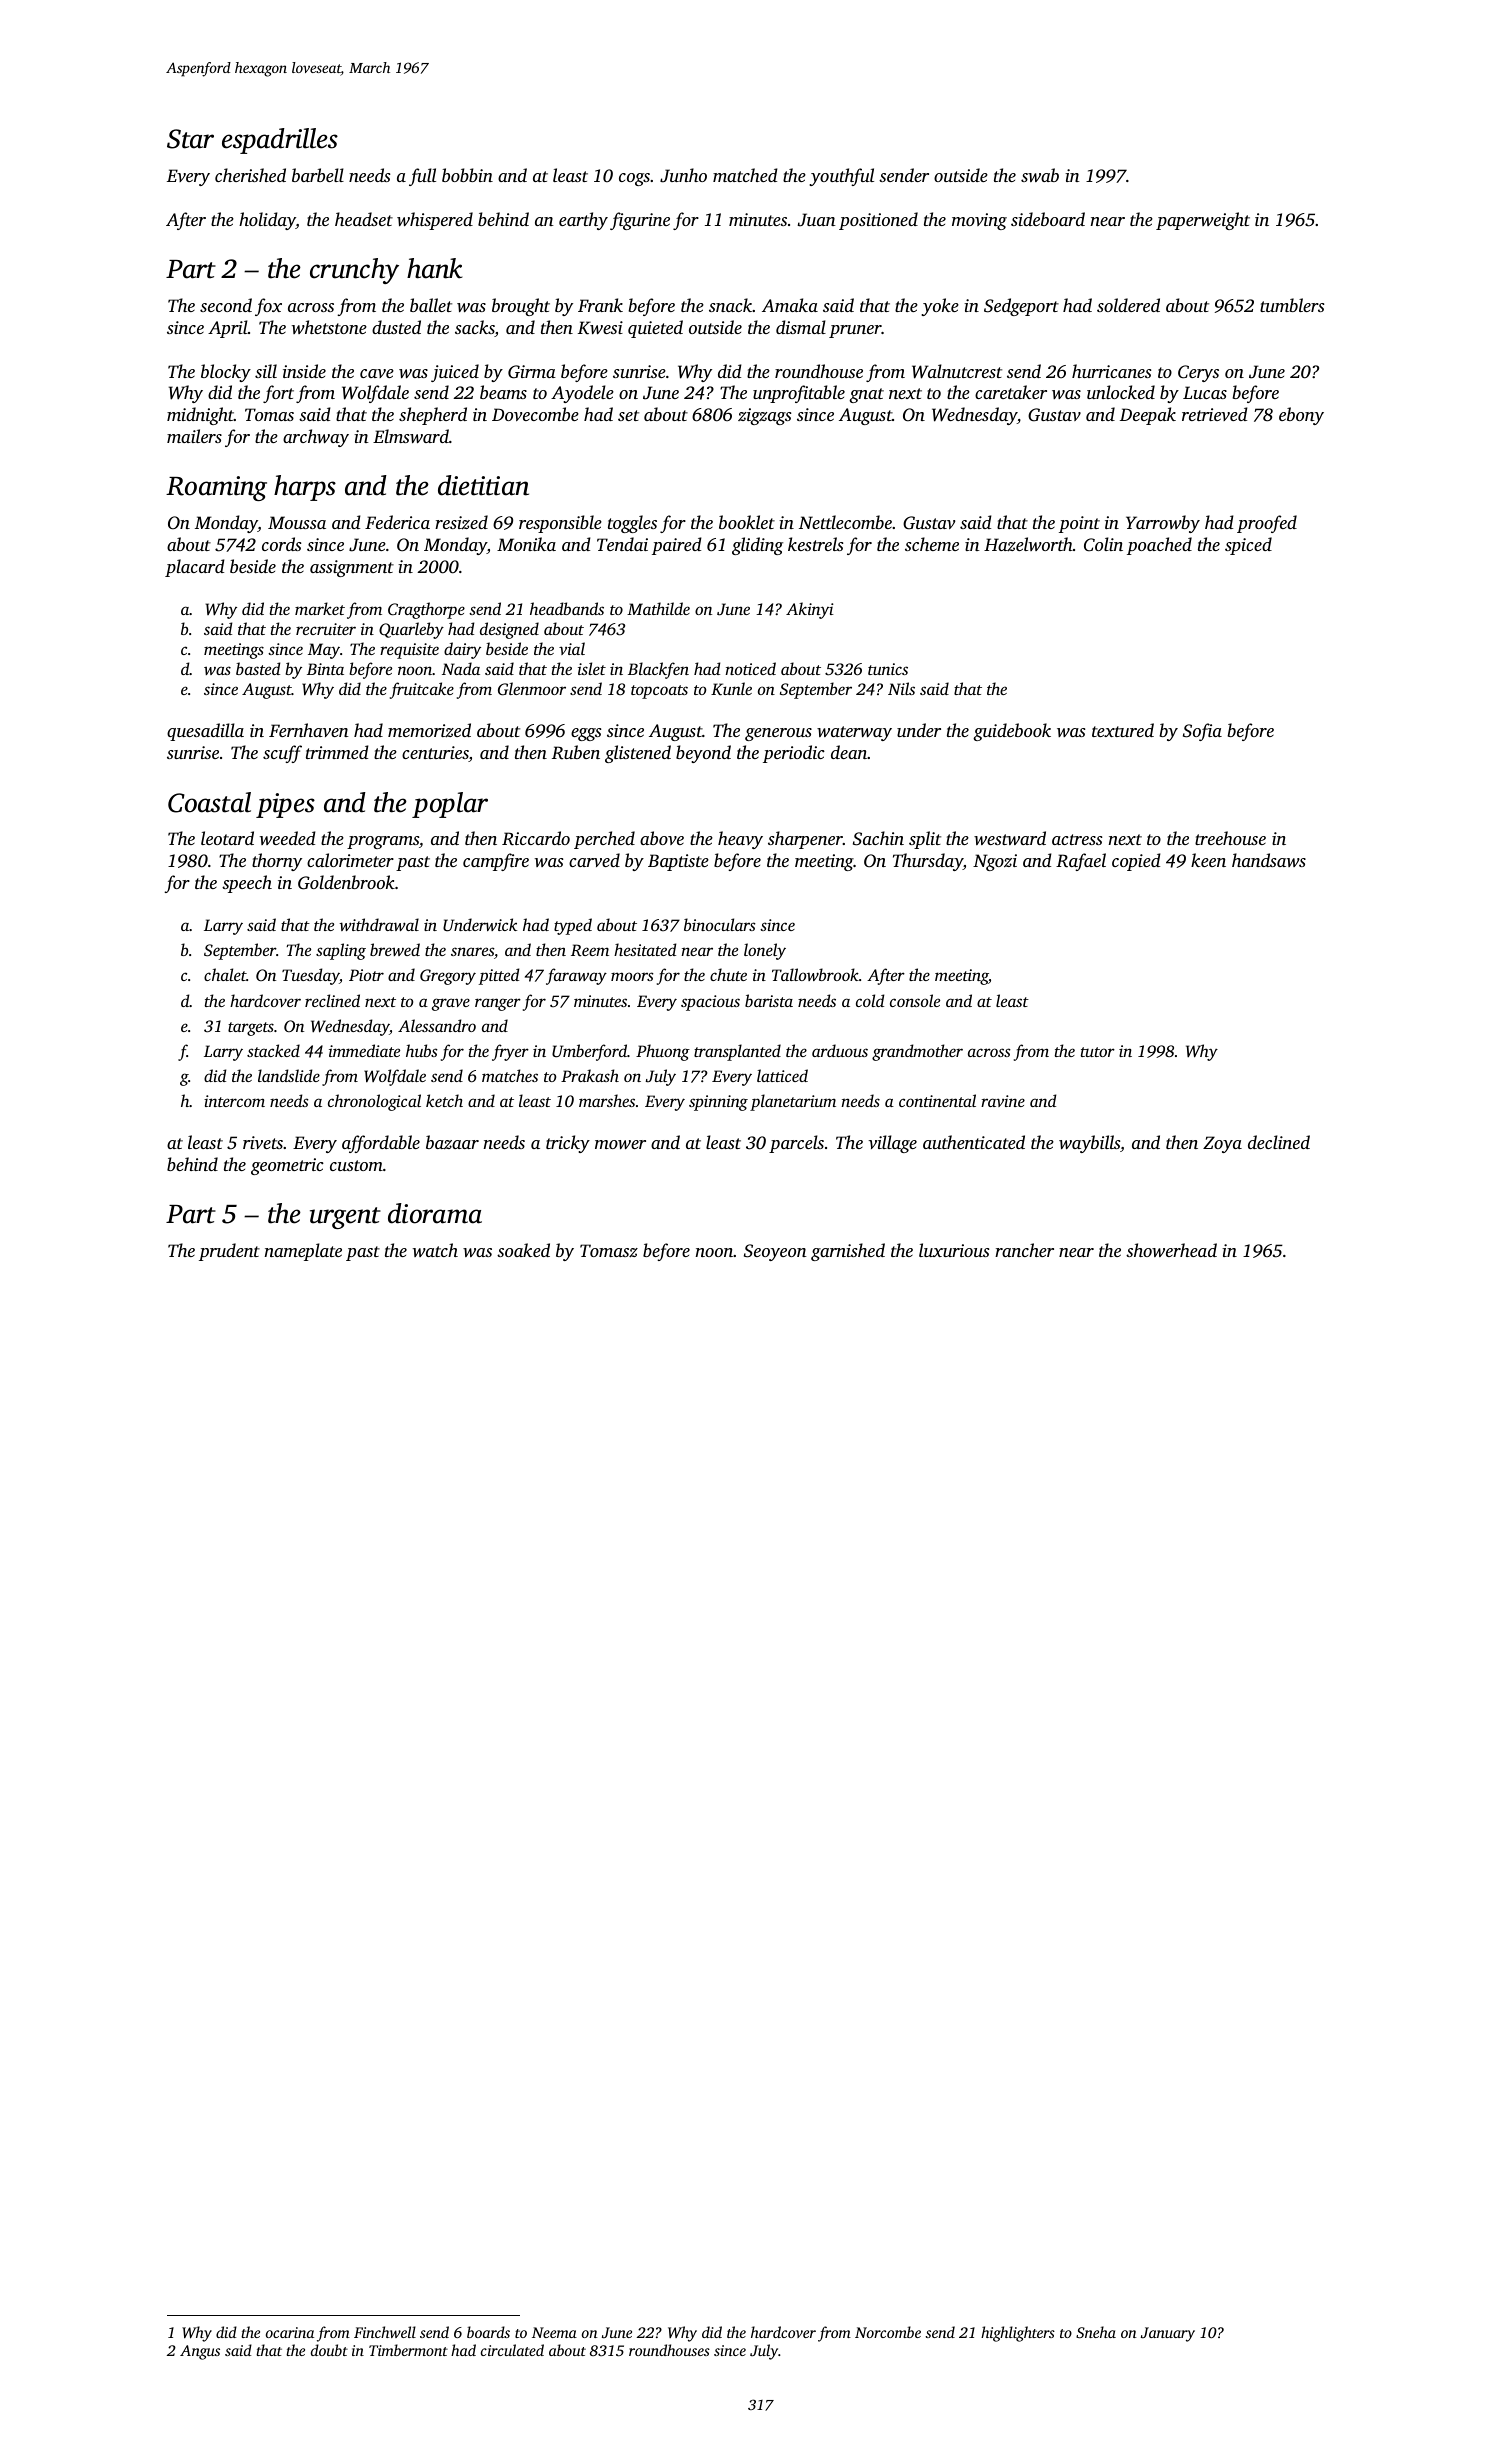  I want to click on tumblers, so click(1292, 305).
